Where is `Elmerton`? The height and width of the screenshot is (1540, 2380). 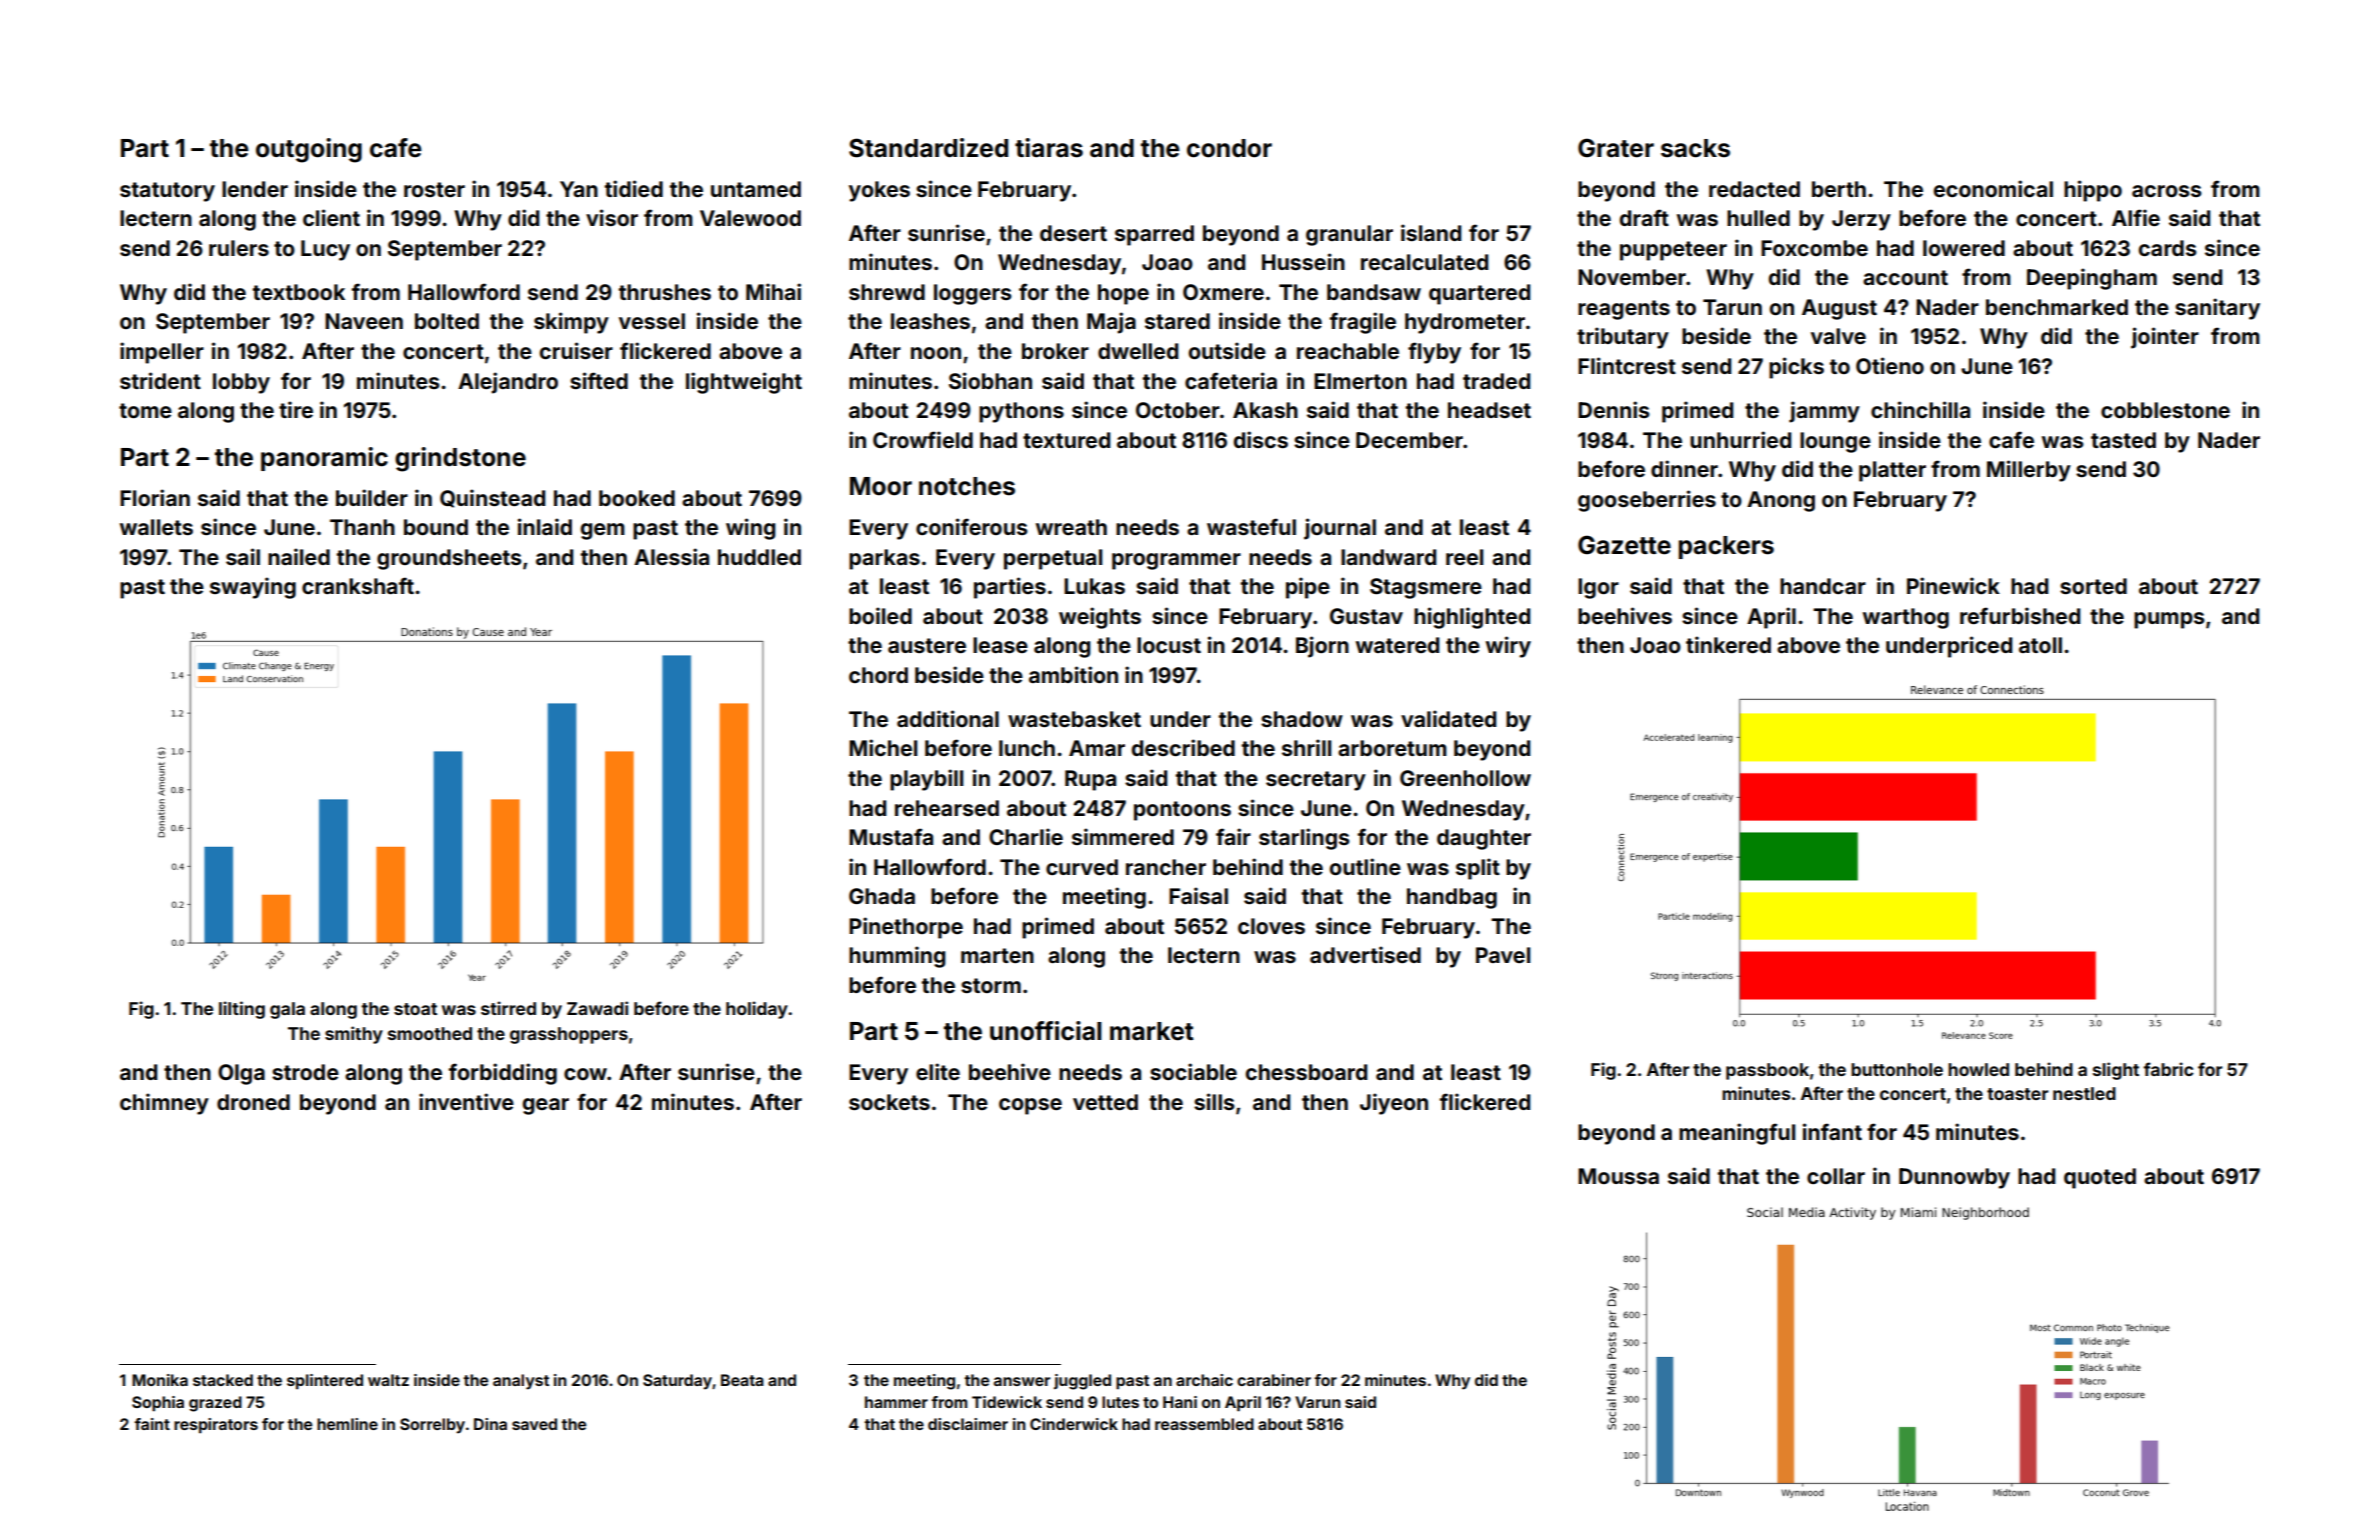
Elmerton is located at coordinates (1360, 381).
